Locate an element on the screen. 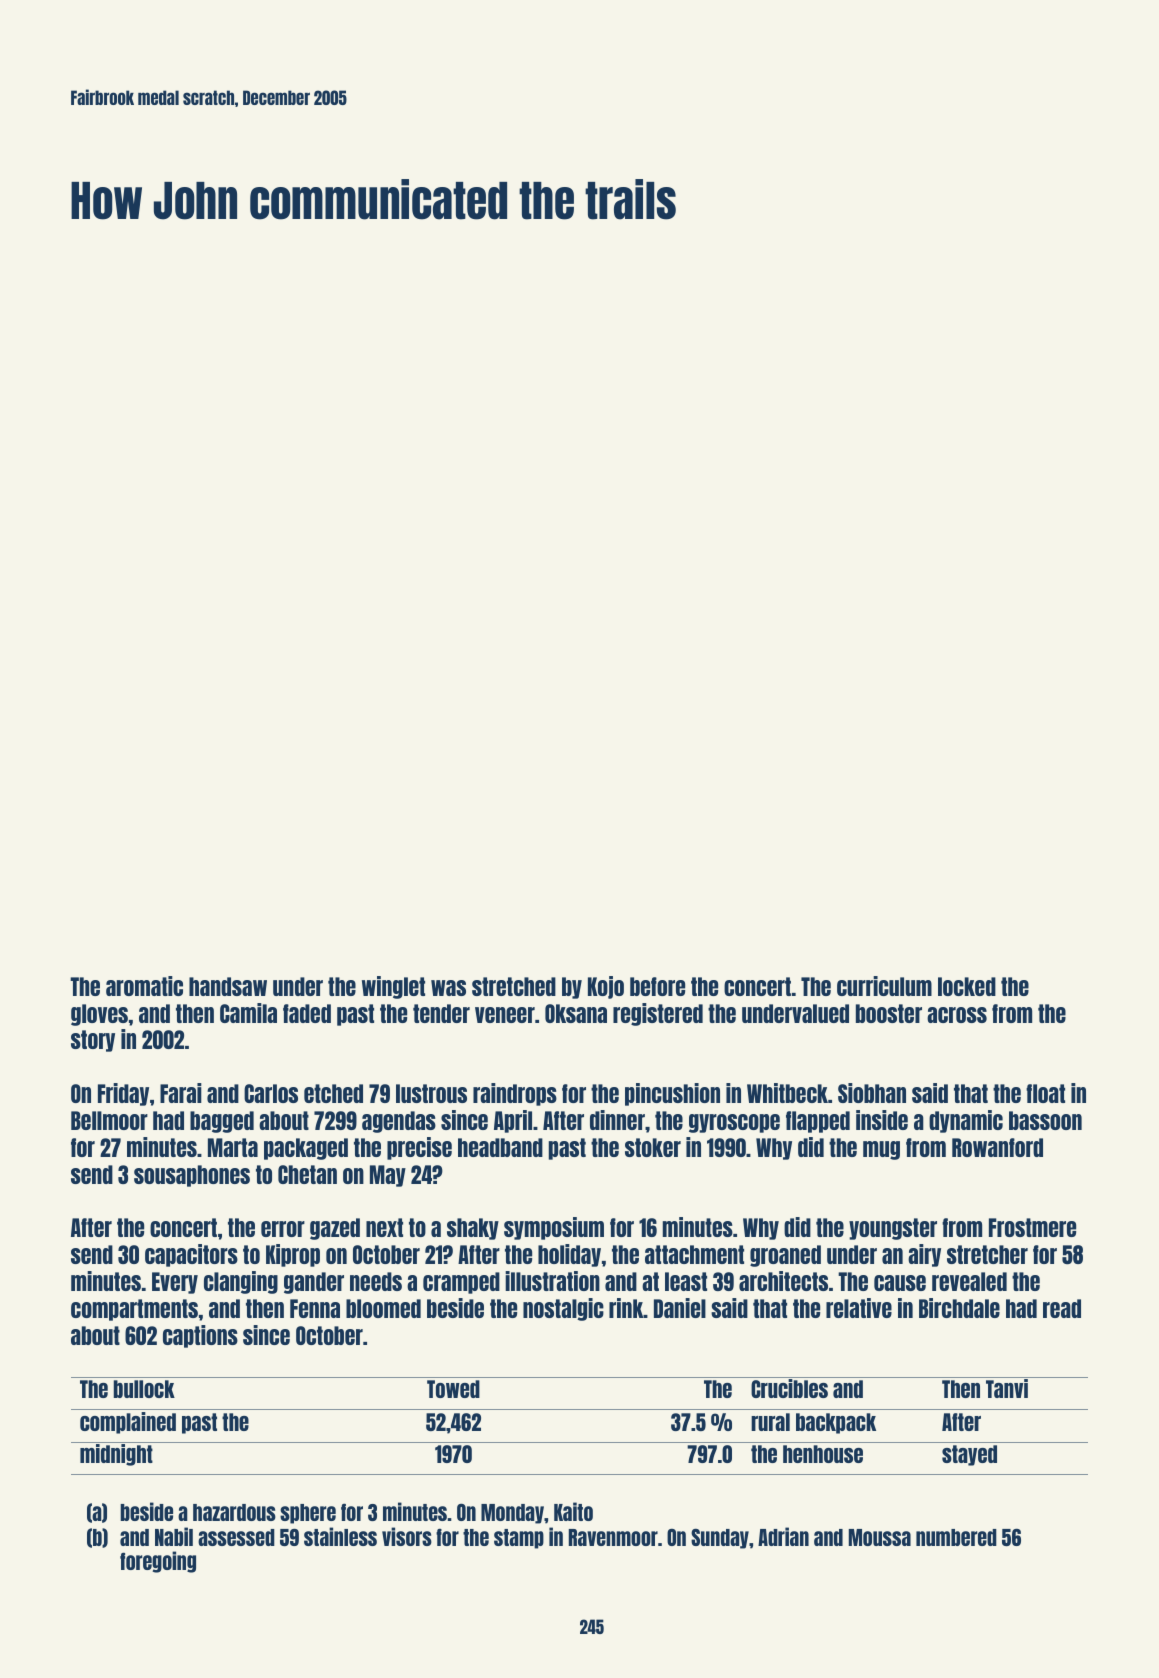 This screenshot has width=1159, height=1678. stayed is located at coordinates (969, 1455).
